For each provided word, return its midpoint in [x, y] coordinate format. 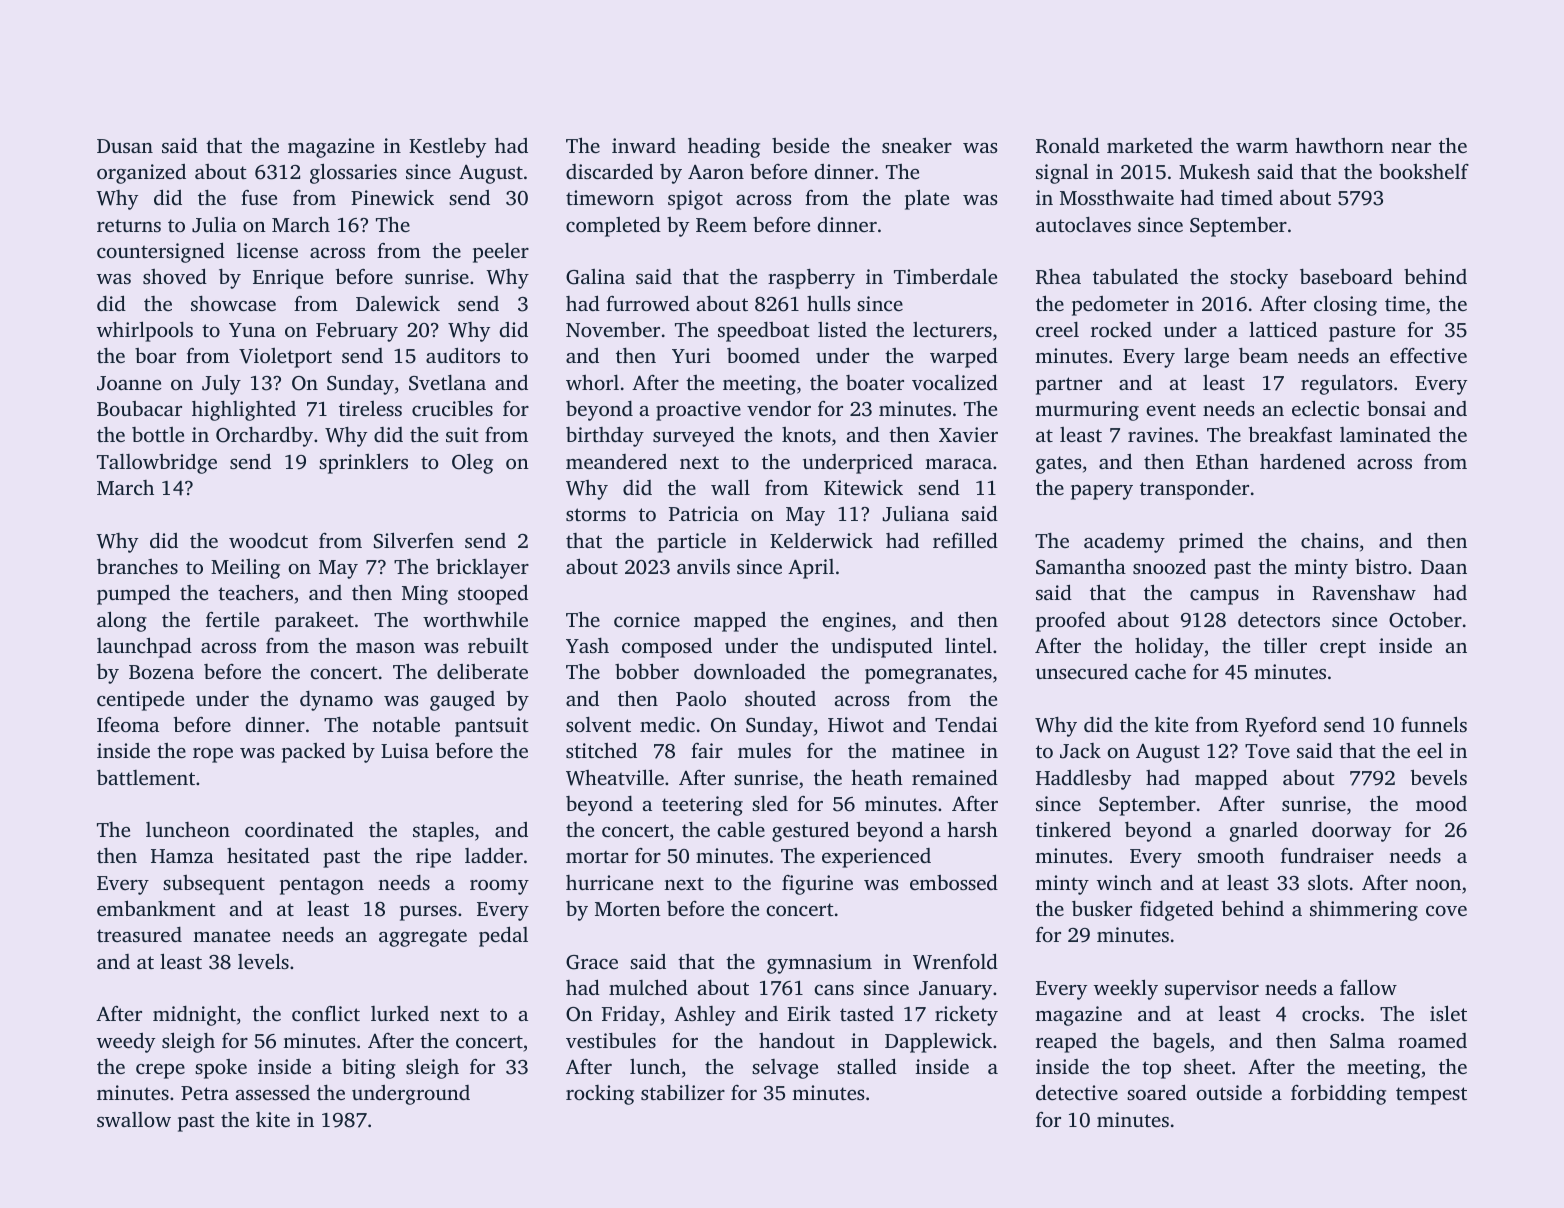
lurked [400, 1013]
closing [1345, 305]
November [613, 329]
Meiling [245, 569]
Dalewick [398, 303]
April [811, 569]
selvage [785, 1069]
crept [1343, 649]
